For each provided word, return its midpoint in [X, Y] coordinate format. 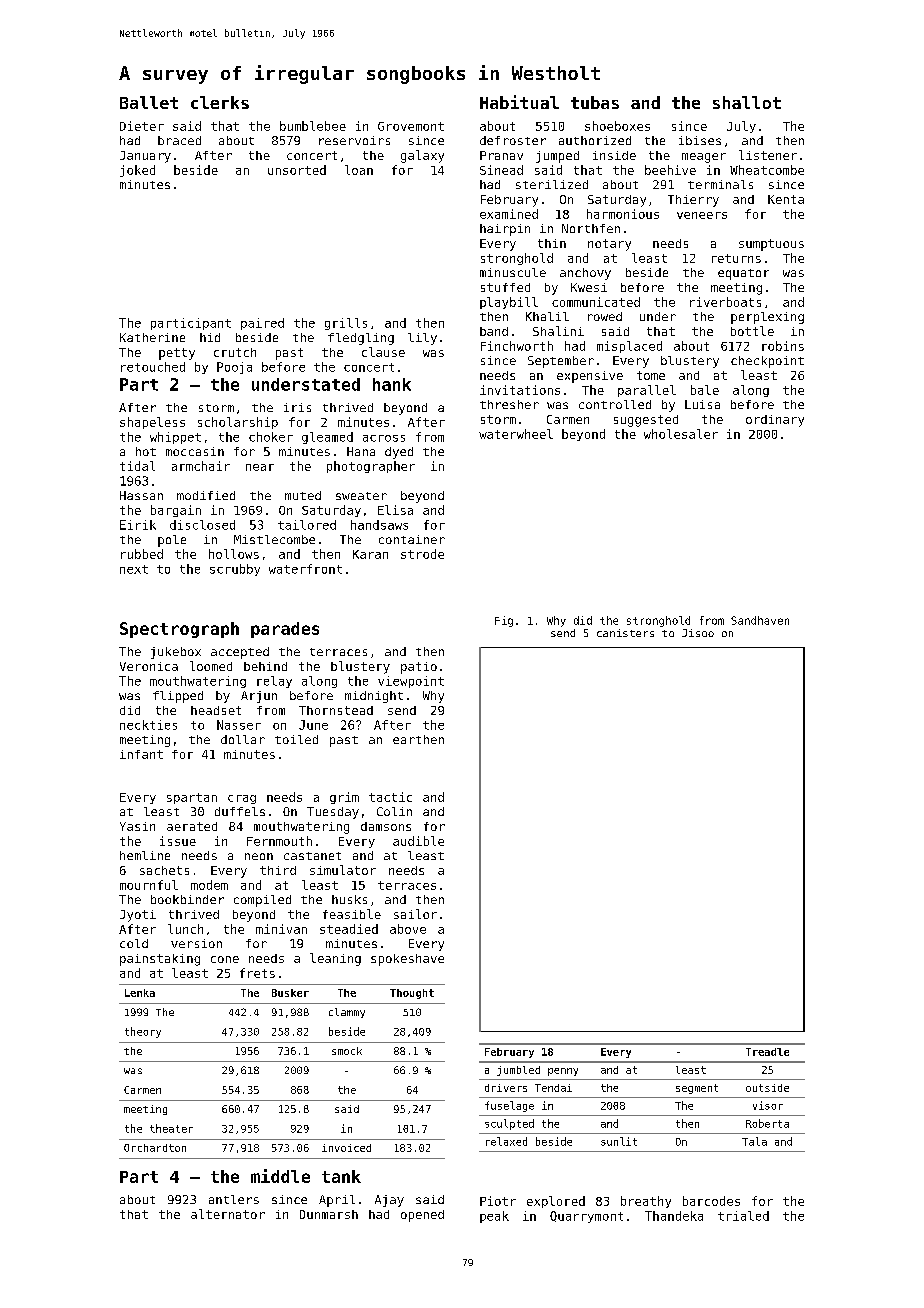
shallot [747, 102]
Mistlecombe [274, 539]
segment [697, 1089]
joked [137, 171]
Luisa [702, 404]
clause [383, 352]
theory [143, 1032]
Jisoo [698, 633]
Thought [412, 994]
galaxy [422, 156]
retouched [153, 367]
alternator [228, 1214]
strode [422, 554]
